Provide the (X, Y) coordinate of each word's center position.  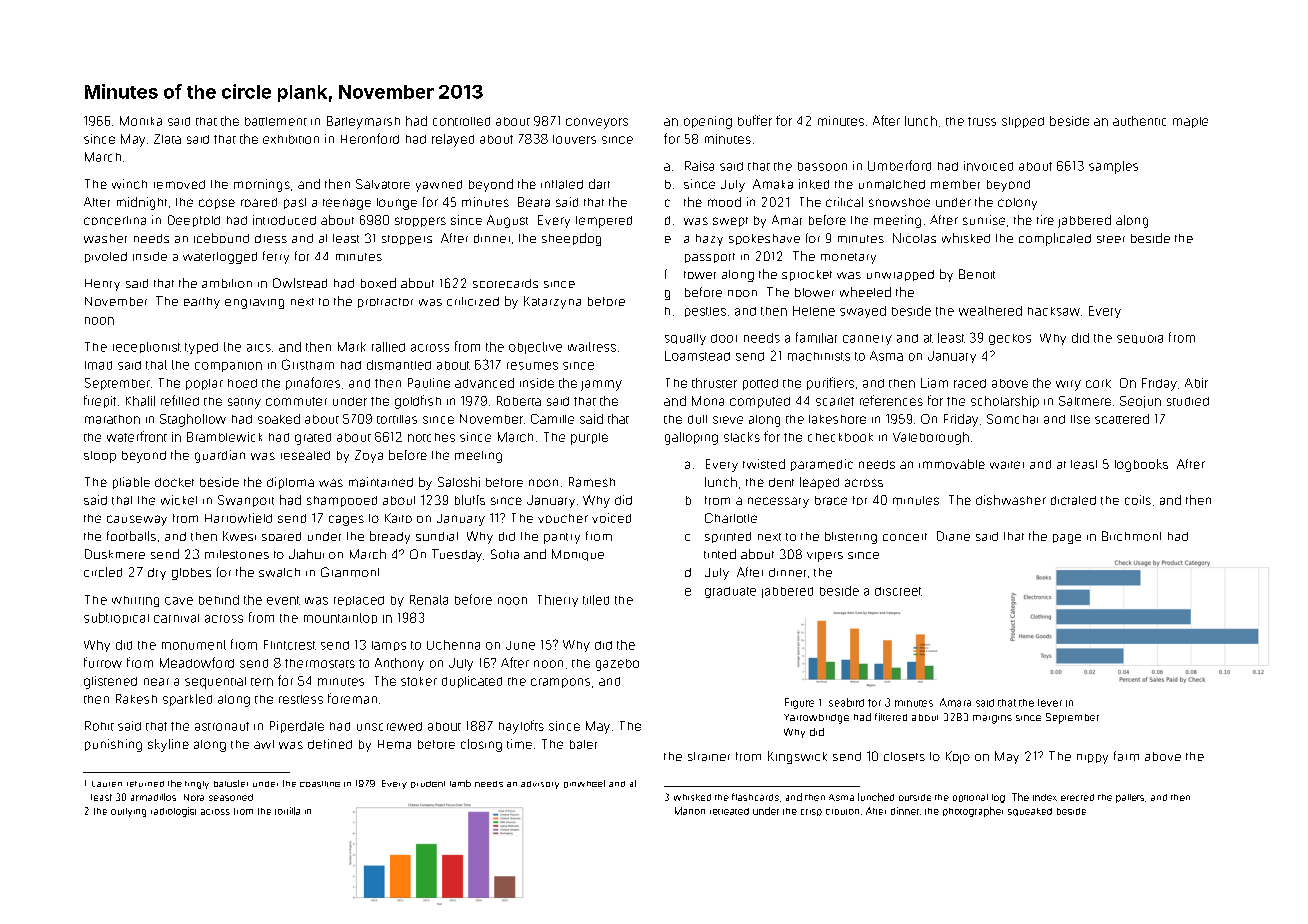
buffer (755, 120)
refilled (180, 400)
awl (264, 744)
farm (1126, 756)
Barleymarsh (363, 122)
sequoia (1140, 339)
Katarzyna (552, 302)
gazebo (617, 665)
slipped (1023, 122)
